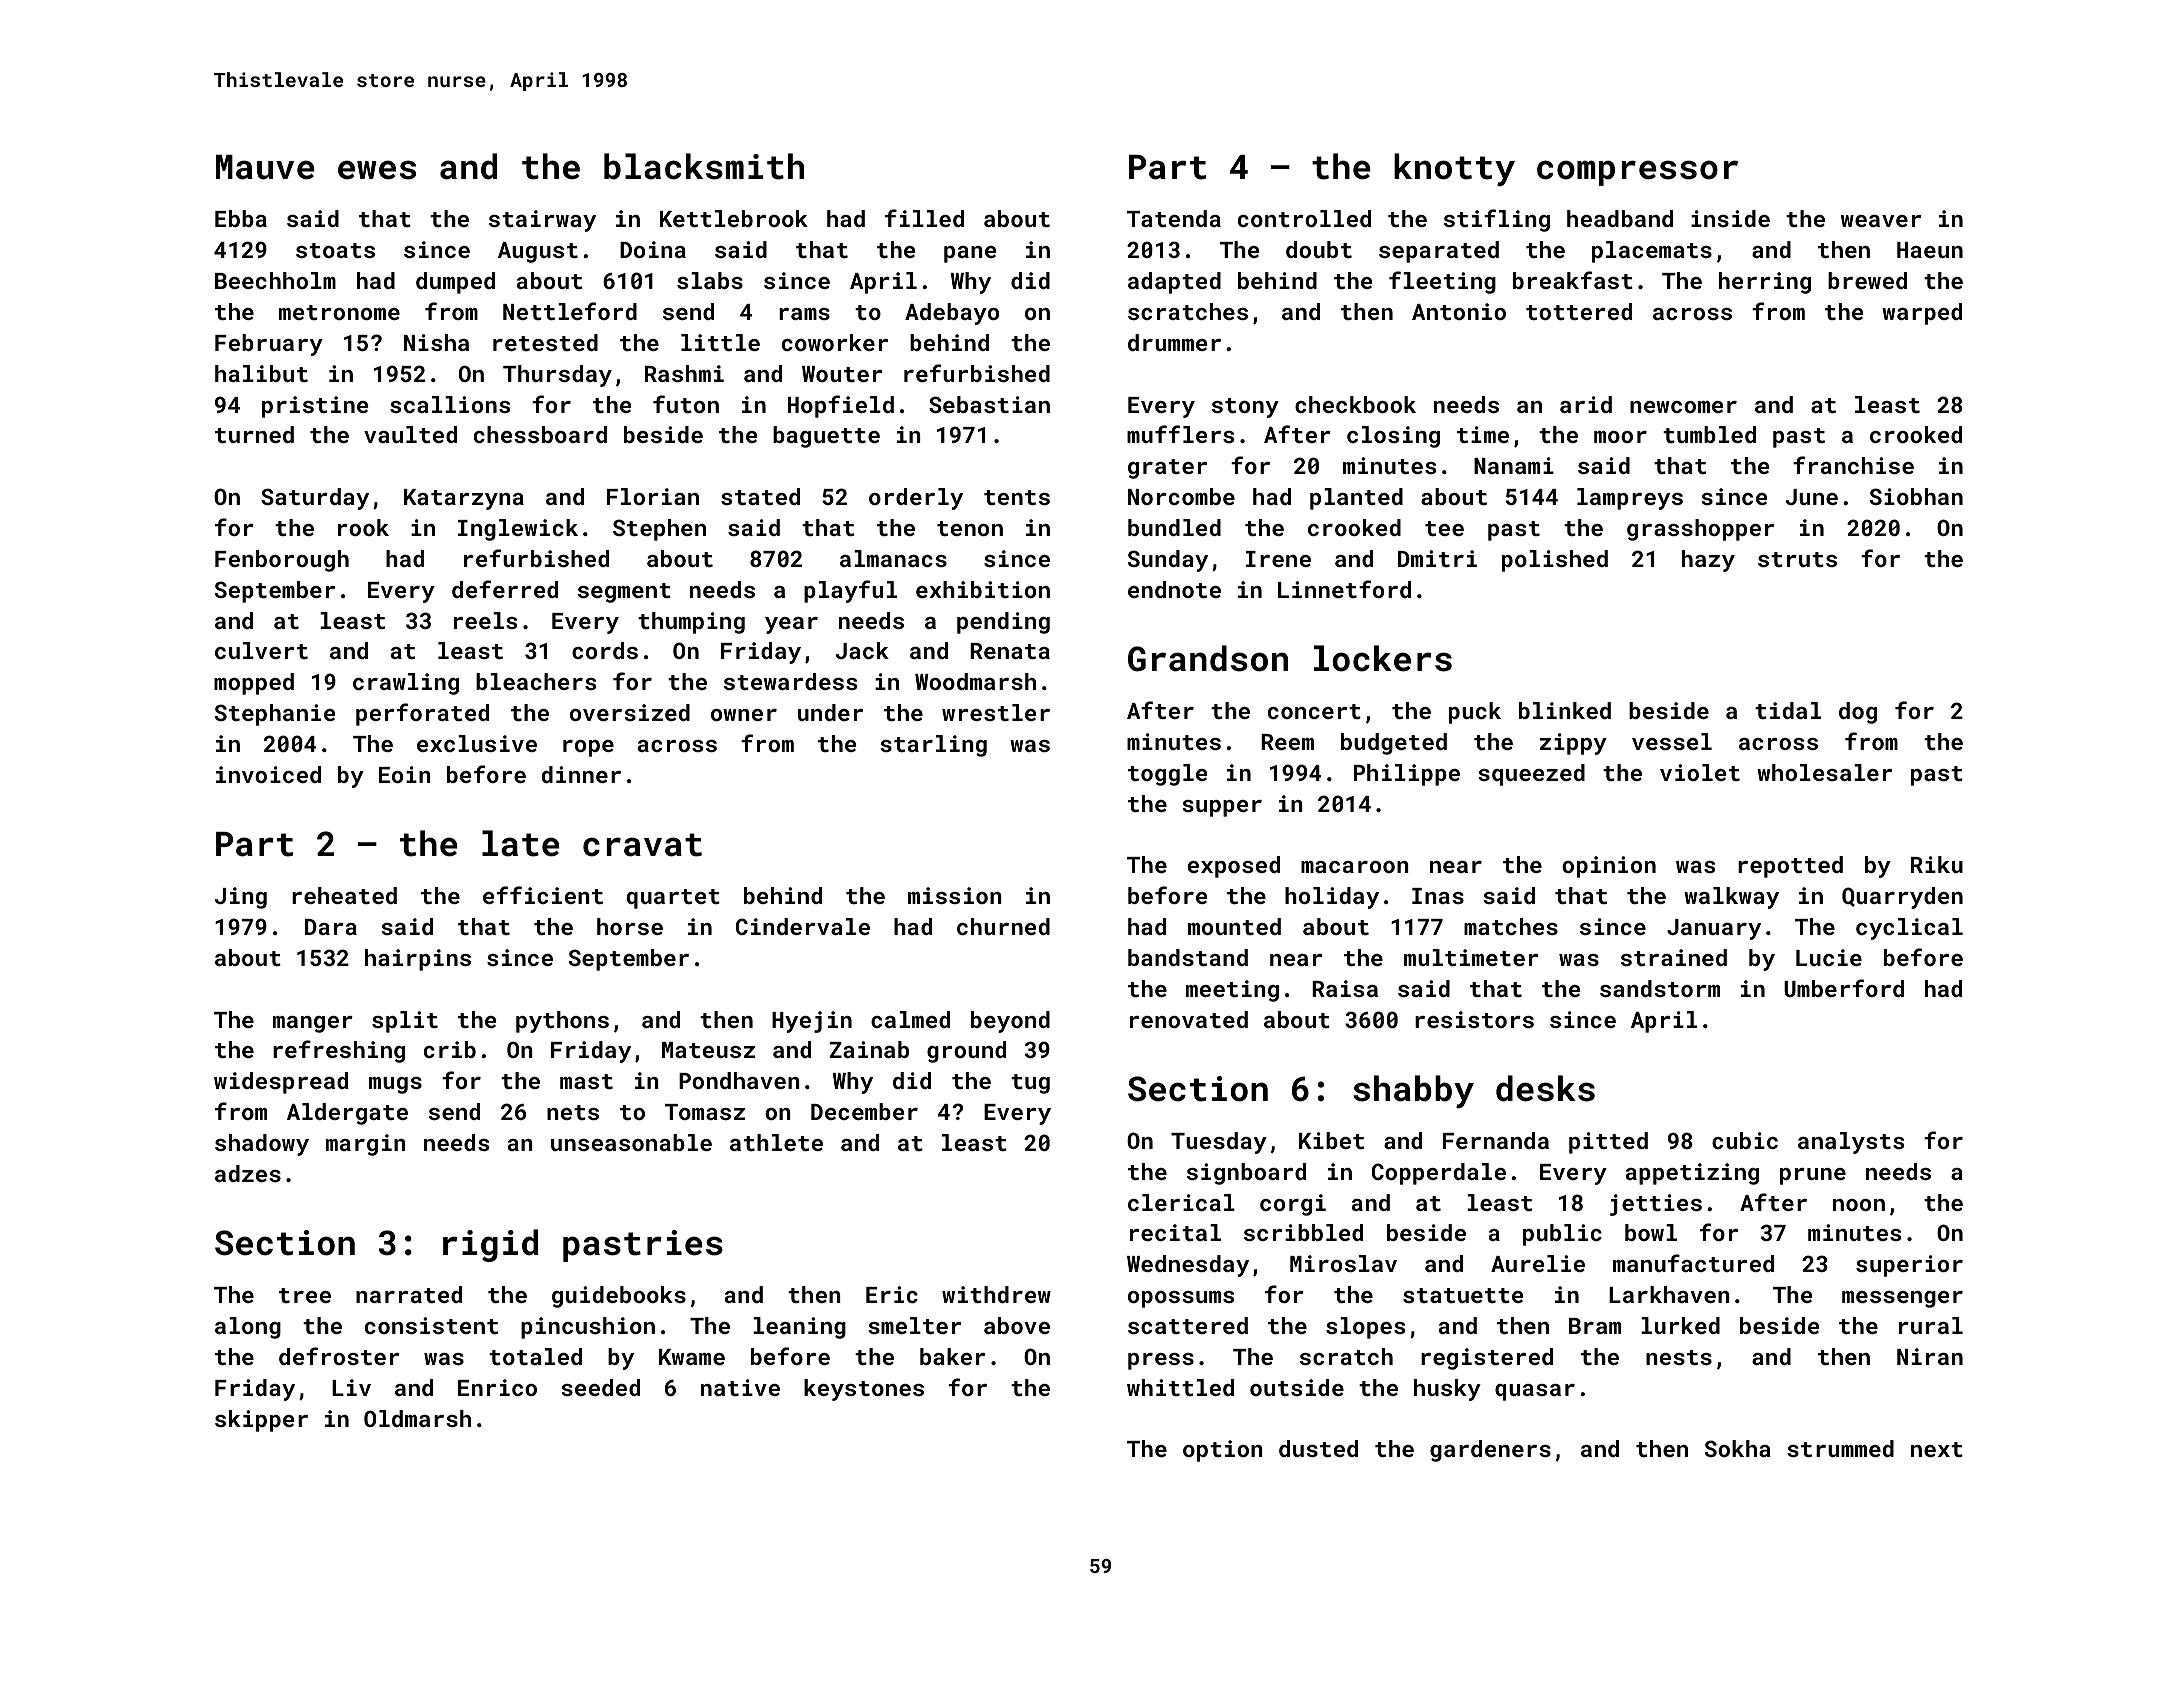  I want to click on Umberford, so click(1844, 988).
